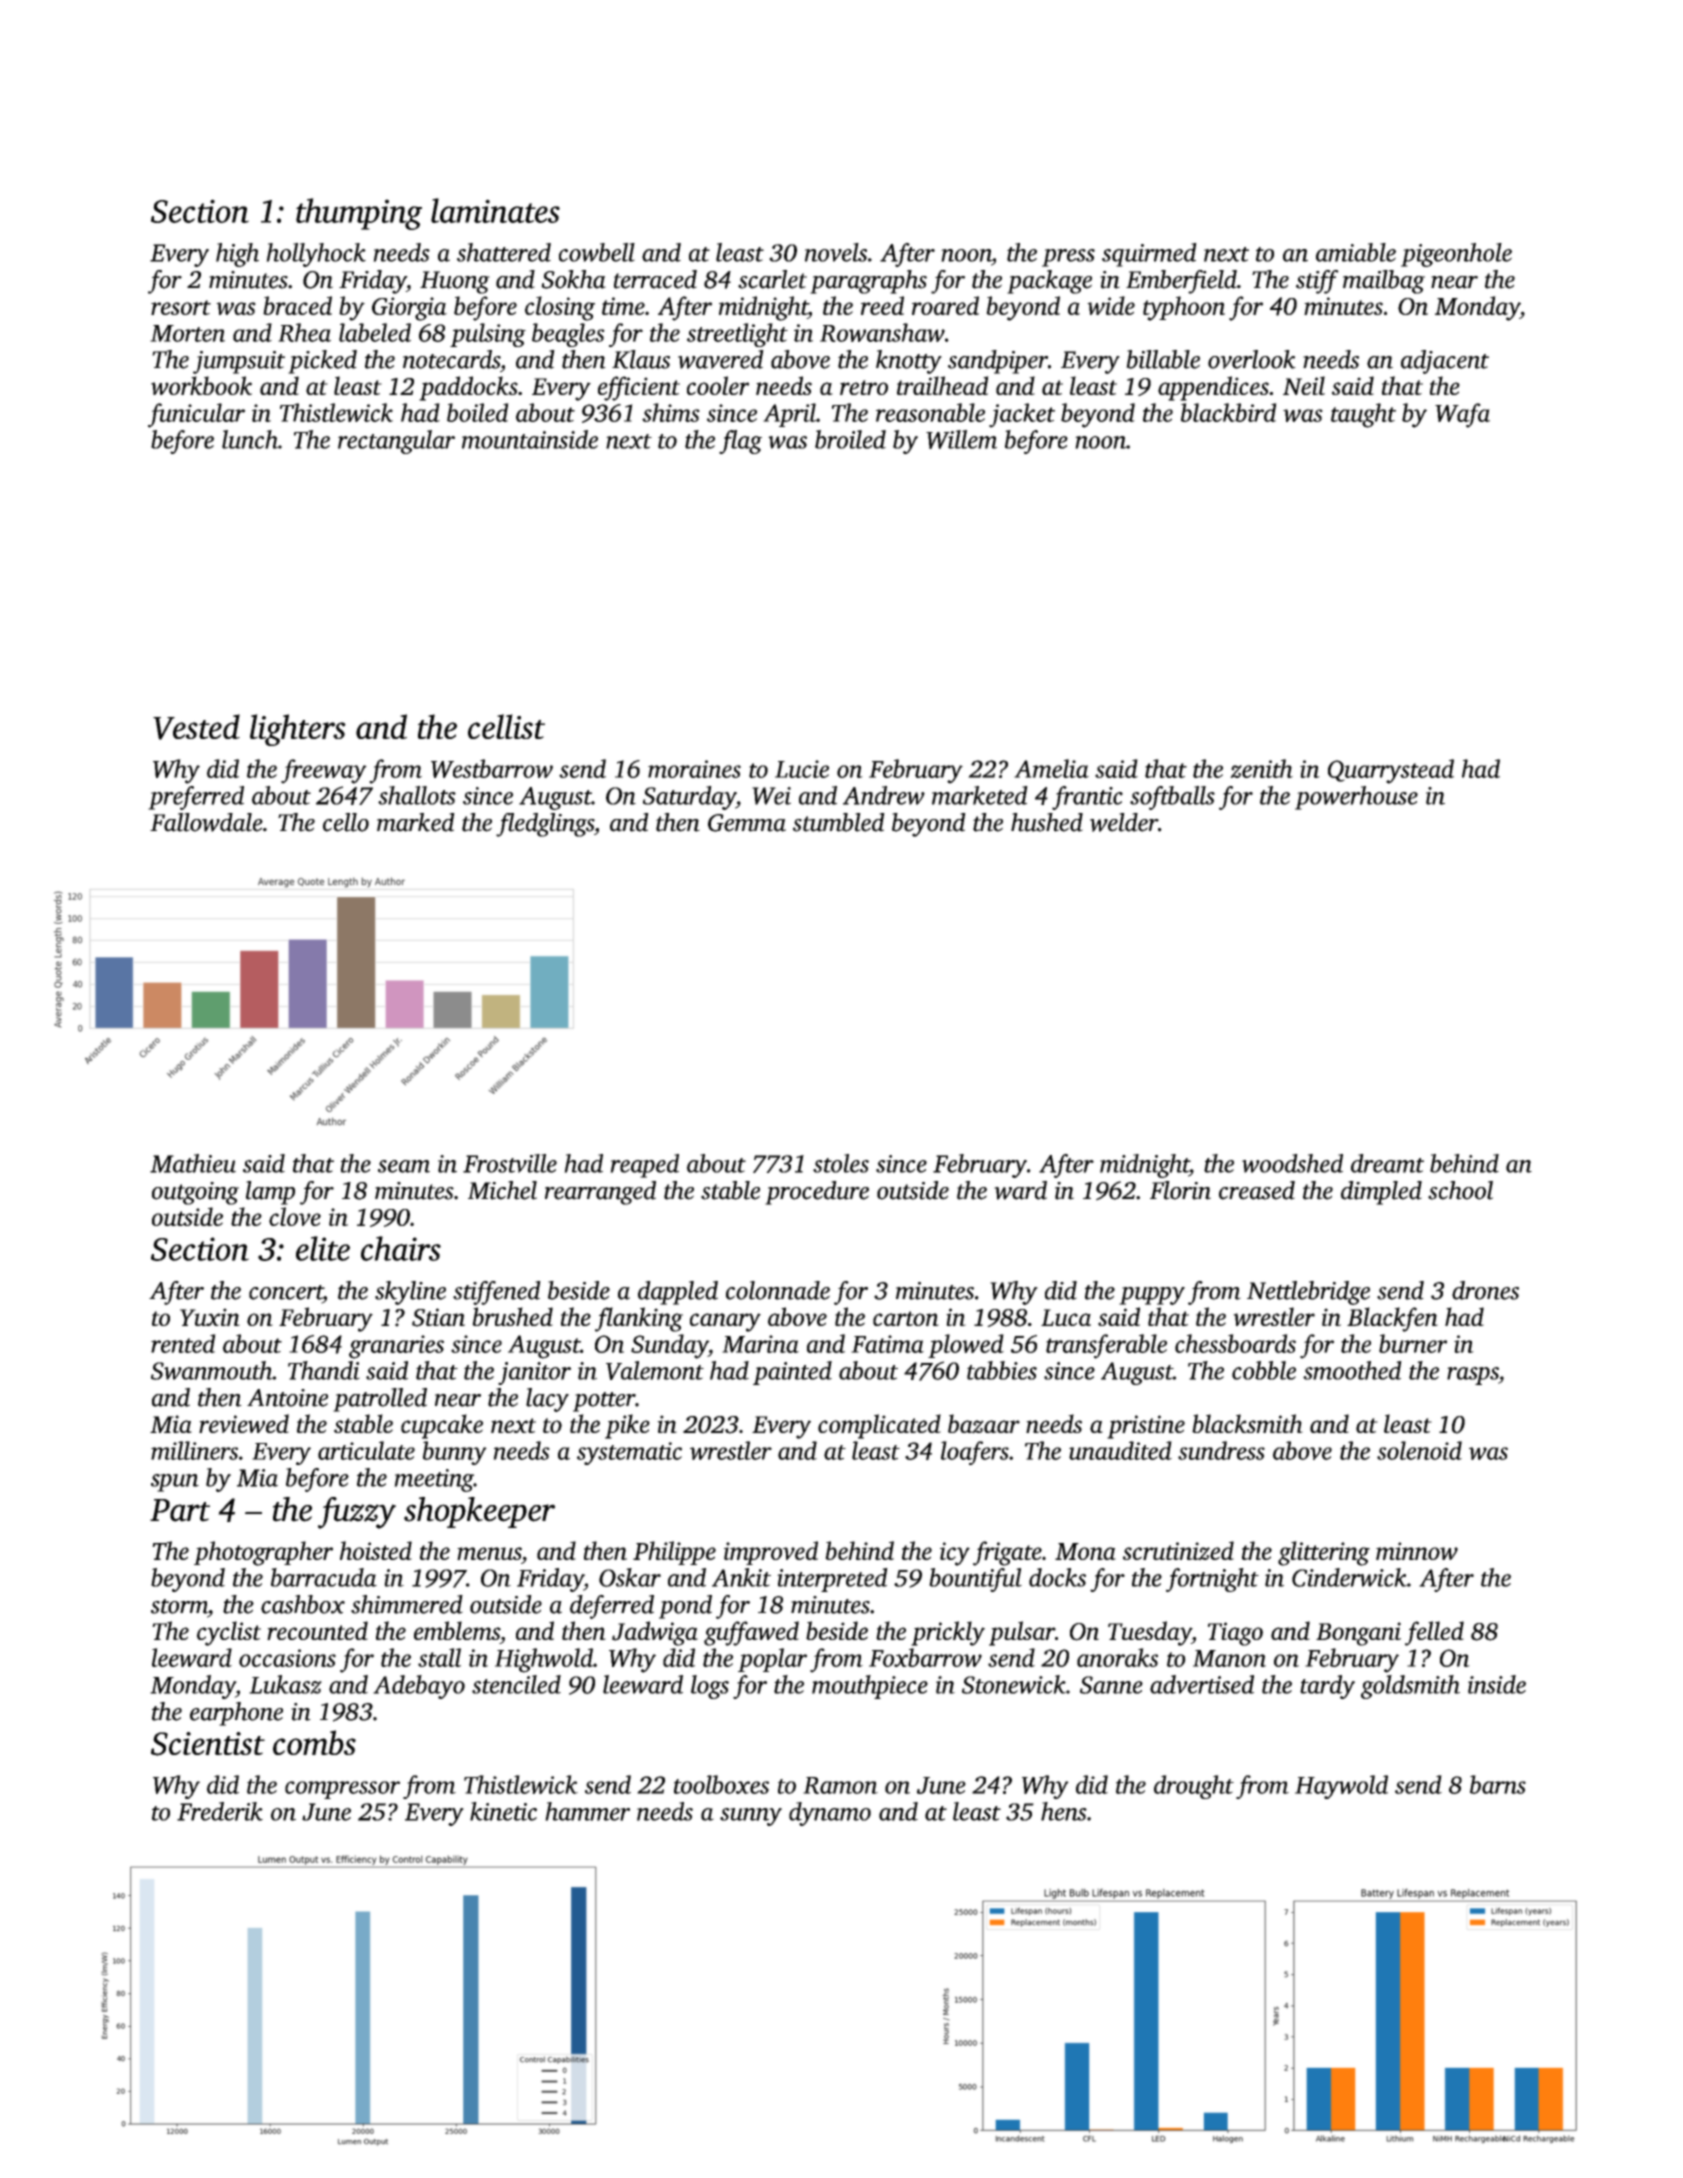 This screenshot has width=1683, height=2178. What do you see at coordinates (639, 388) in the screenshot?
I see `efficient` at bounding box center [639, 388].
